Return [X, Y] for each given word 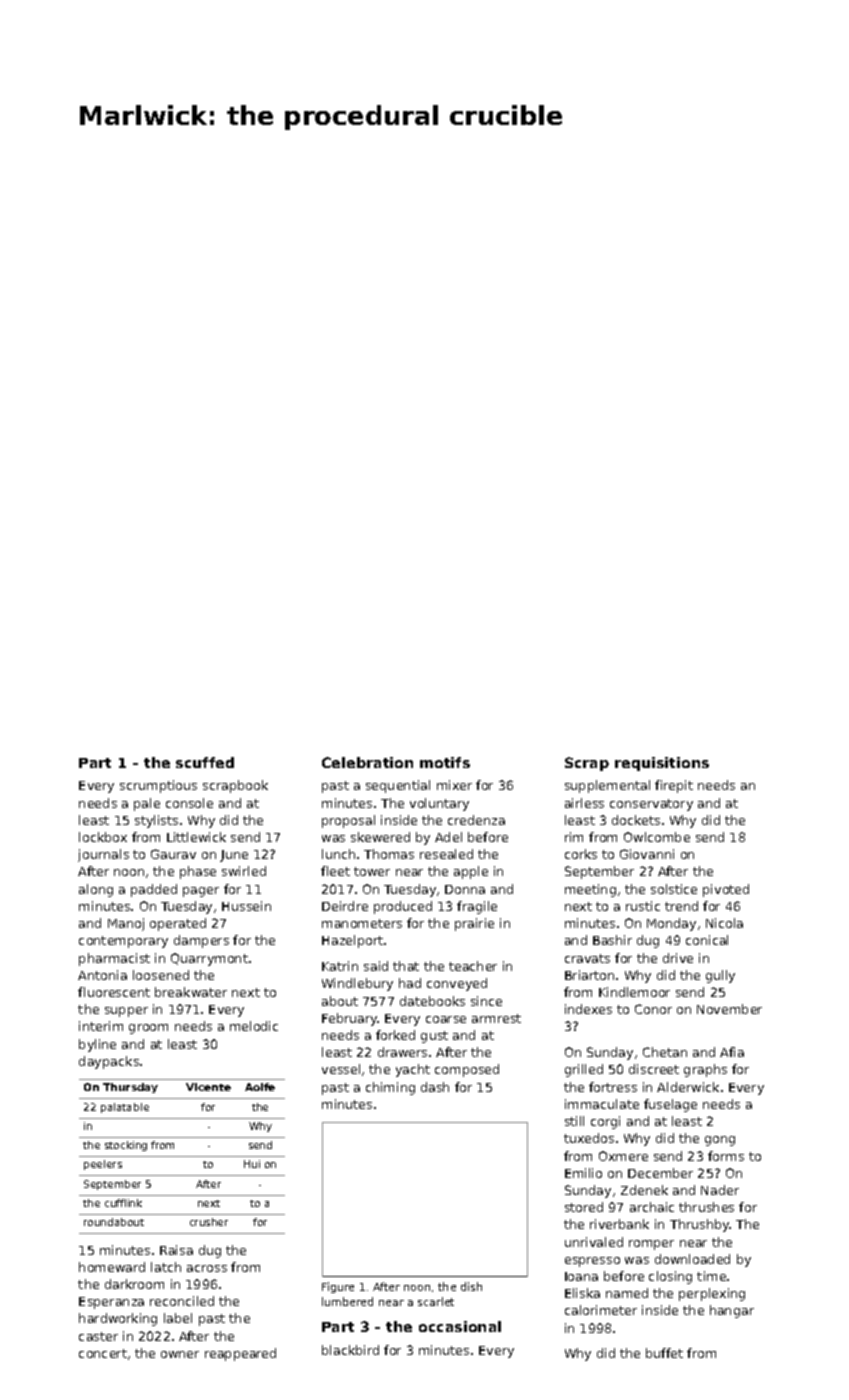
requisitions [662, 764]
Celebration [367, 762]
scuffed [205, 762]
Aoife [260, 1087]
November [729, 1009]
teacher [473, 966]
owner [180, 1354]
